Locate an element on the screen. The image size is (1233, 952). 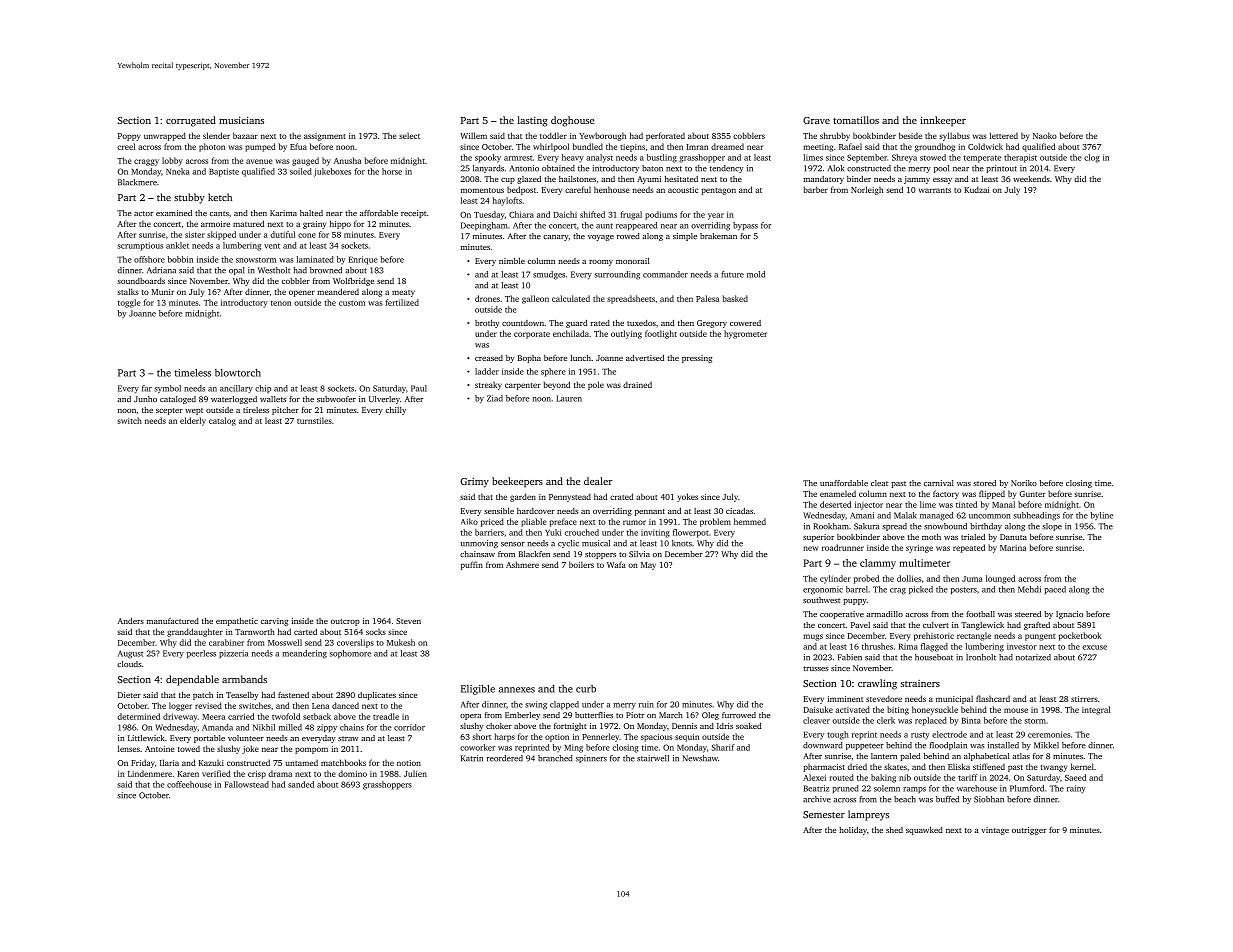
beekeepers is located at coordinates (517, 482).
